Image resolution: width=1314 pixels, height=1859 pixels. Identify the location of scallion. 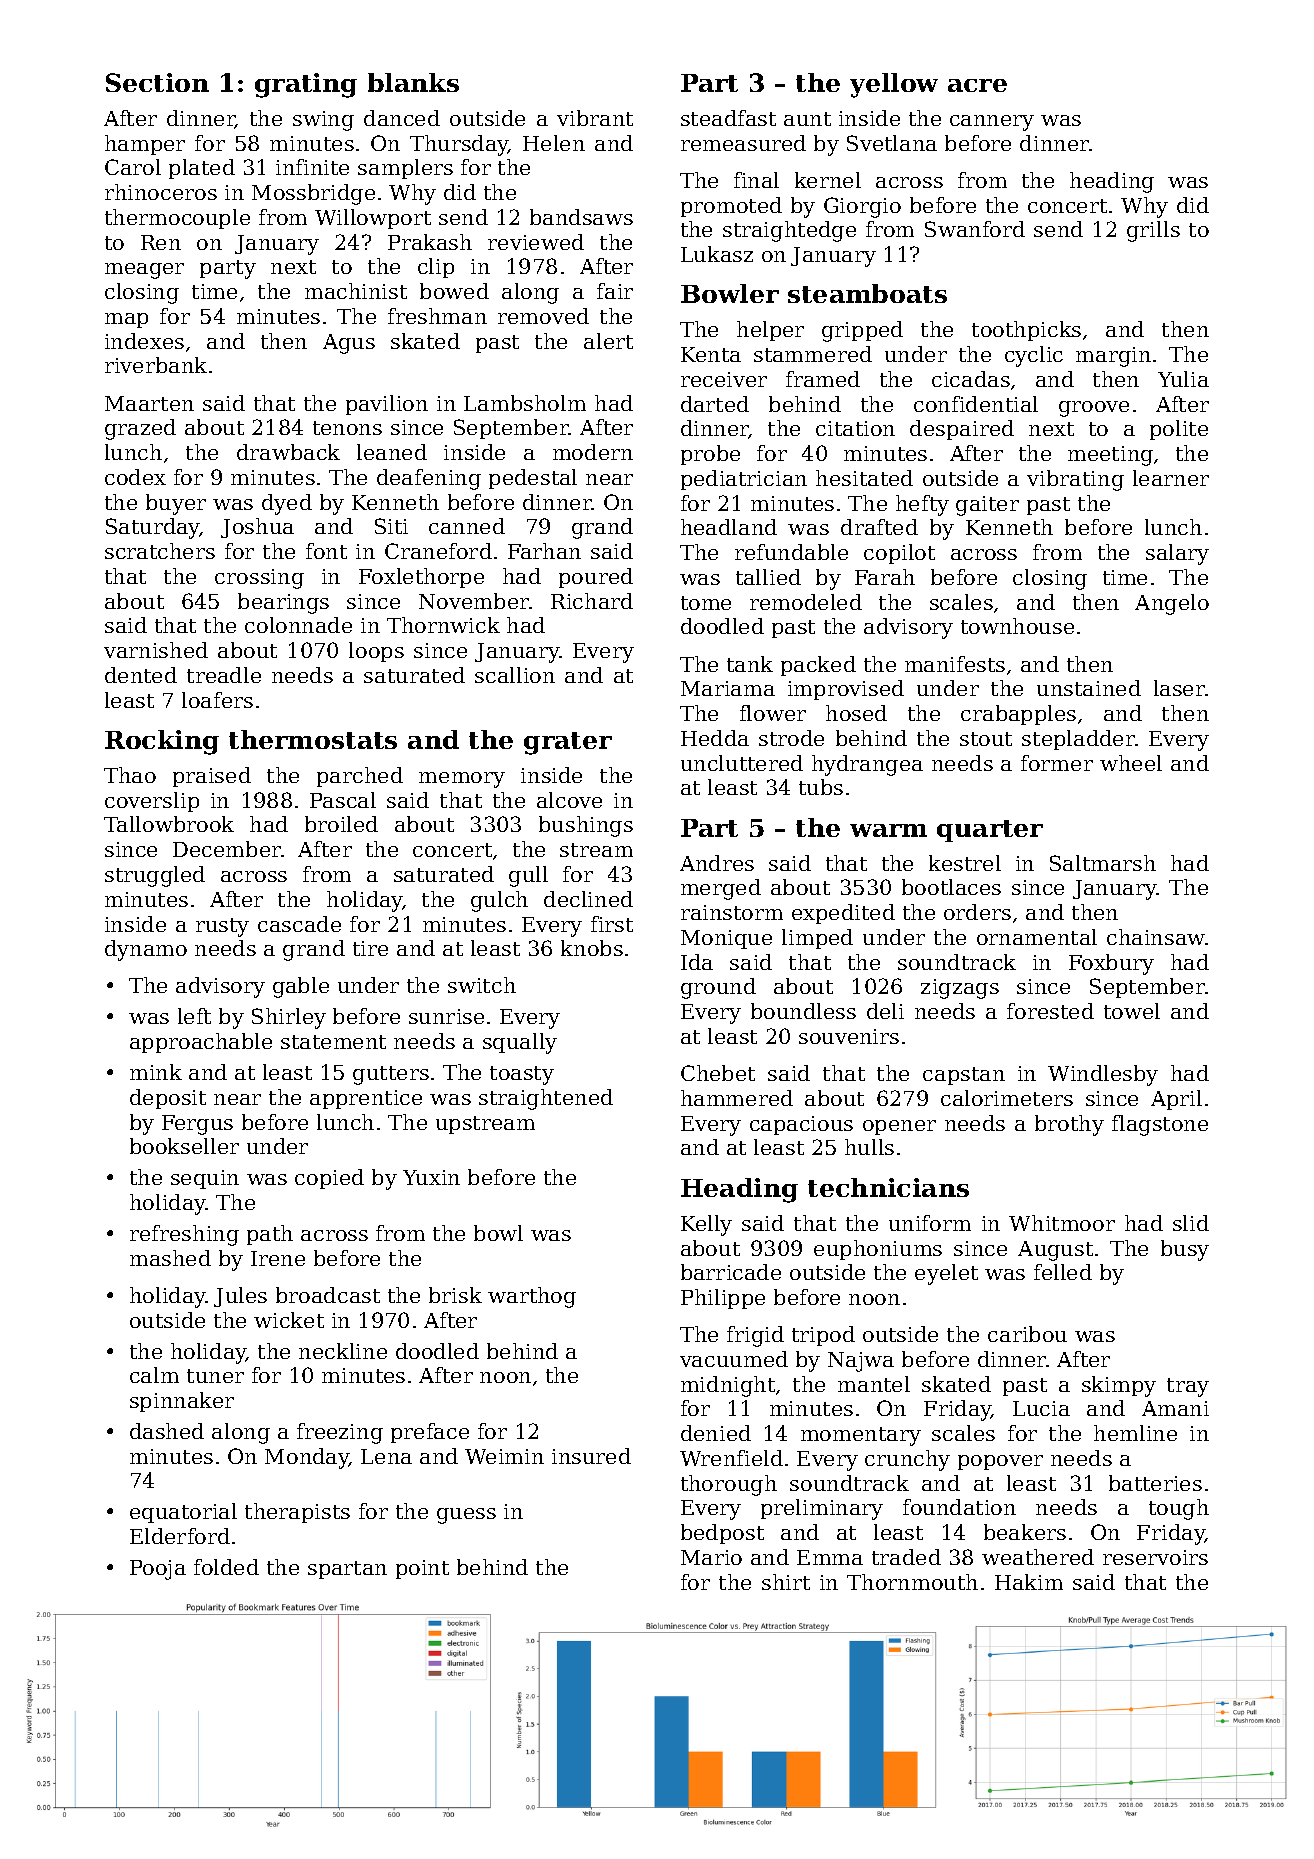
(515, 675).
